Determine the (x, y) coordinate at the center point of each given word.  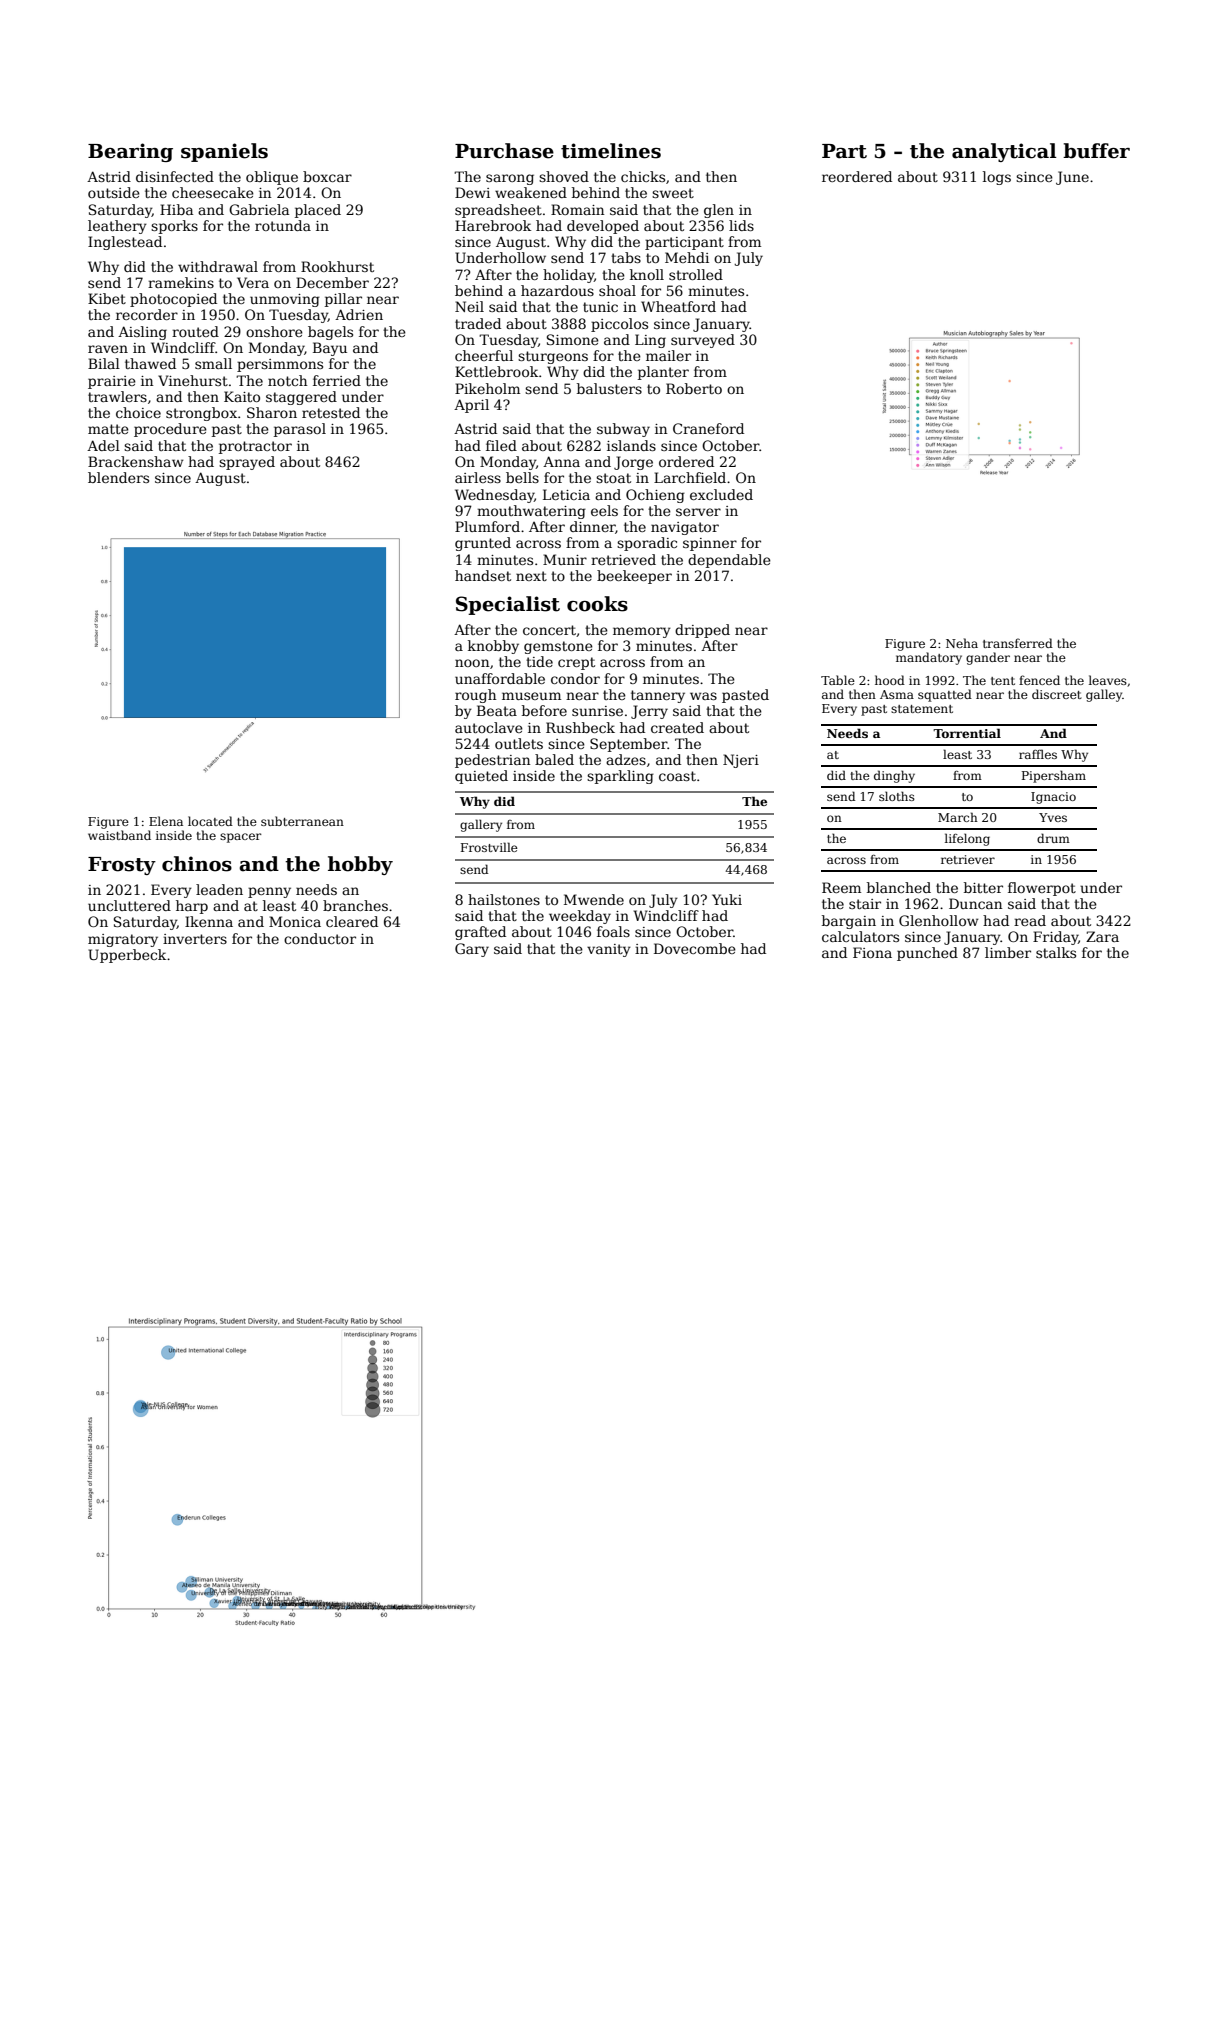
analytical (1004, 152)
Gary (472, 950)
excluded (721, 494)
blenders (118, 477)
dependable (729, 561)
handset (483, 575)
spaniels (224, 152)
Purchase (504, 151)
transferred (1018, 643)
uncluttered (129, 905)
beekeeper (634, 577)
